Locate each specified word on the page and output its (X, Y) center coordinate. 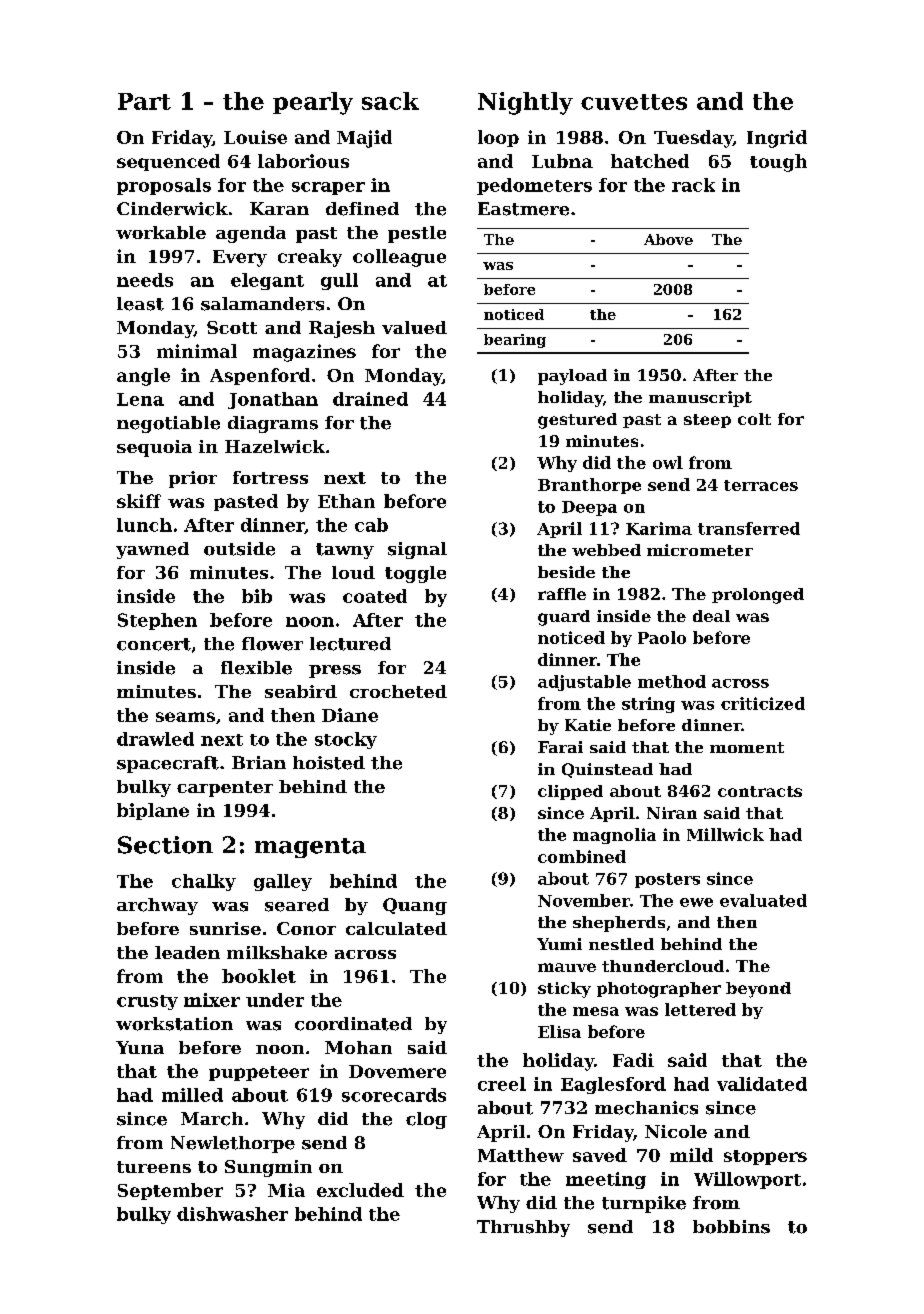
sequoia (154, 448)
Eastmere (523, 209)
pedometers (534, 186)
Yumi (559, 944)
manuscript (700, 399)
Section (165, 845)
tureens (154, 1167)
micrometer (700, 550)
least (140, 304)
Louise (255, 137)
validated (762, 1084)
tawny (345, 551)
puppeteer (259, 1073)
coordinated (353, 1024)
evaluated (763, 900)
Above (668, 239)
